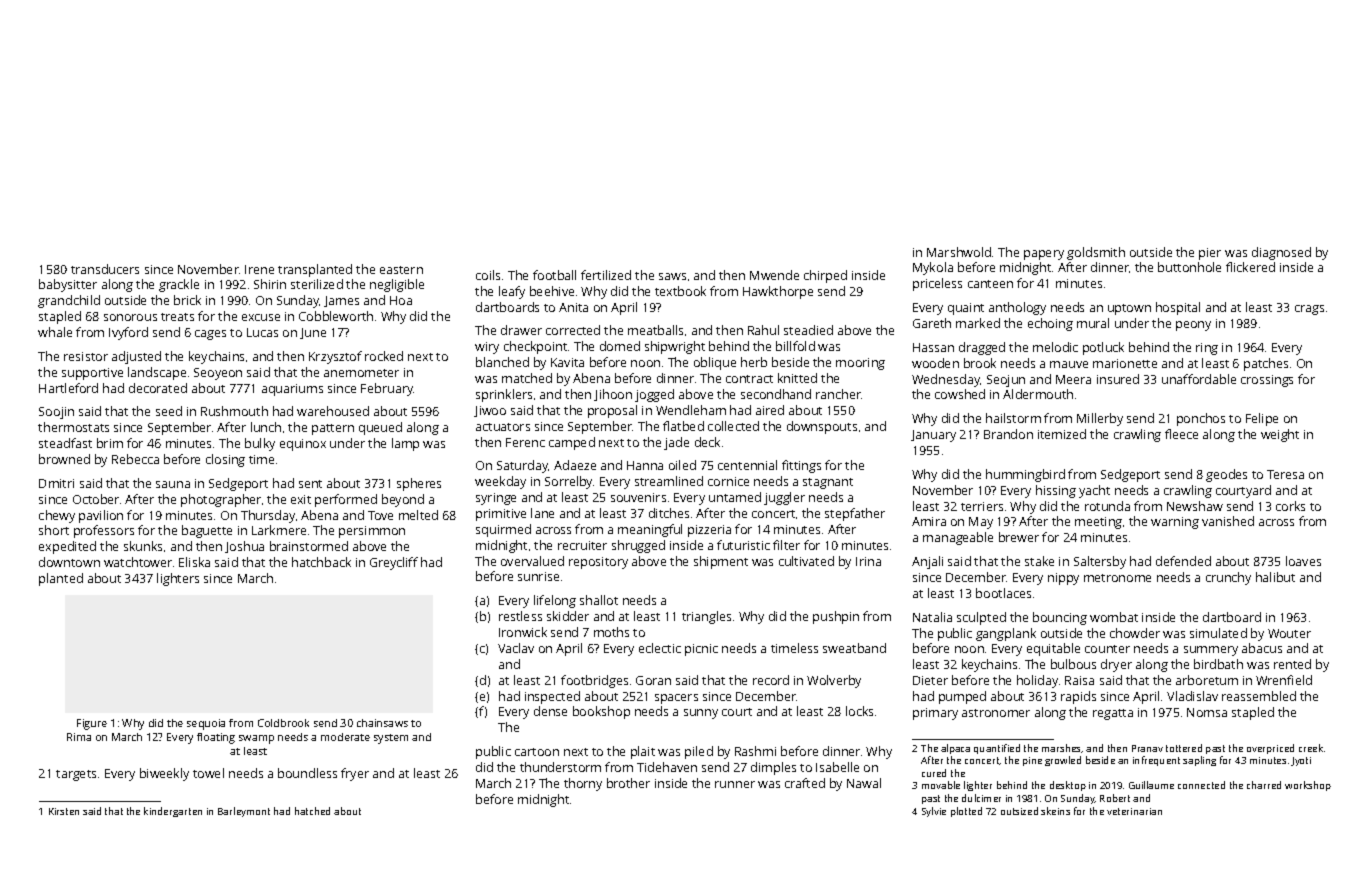 Image resolution: width=1372 pixels, height=887 pixels. What do you see at coordinates (1262, 419) in the screenshot?
I see `Felipe` at bounding box center [1262, 419].
